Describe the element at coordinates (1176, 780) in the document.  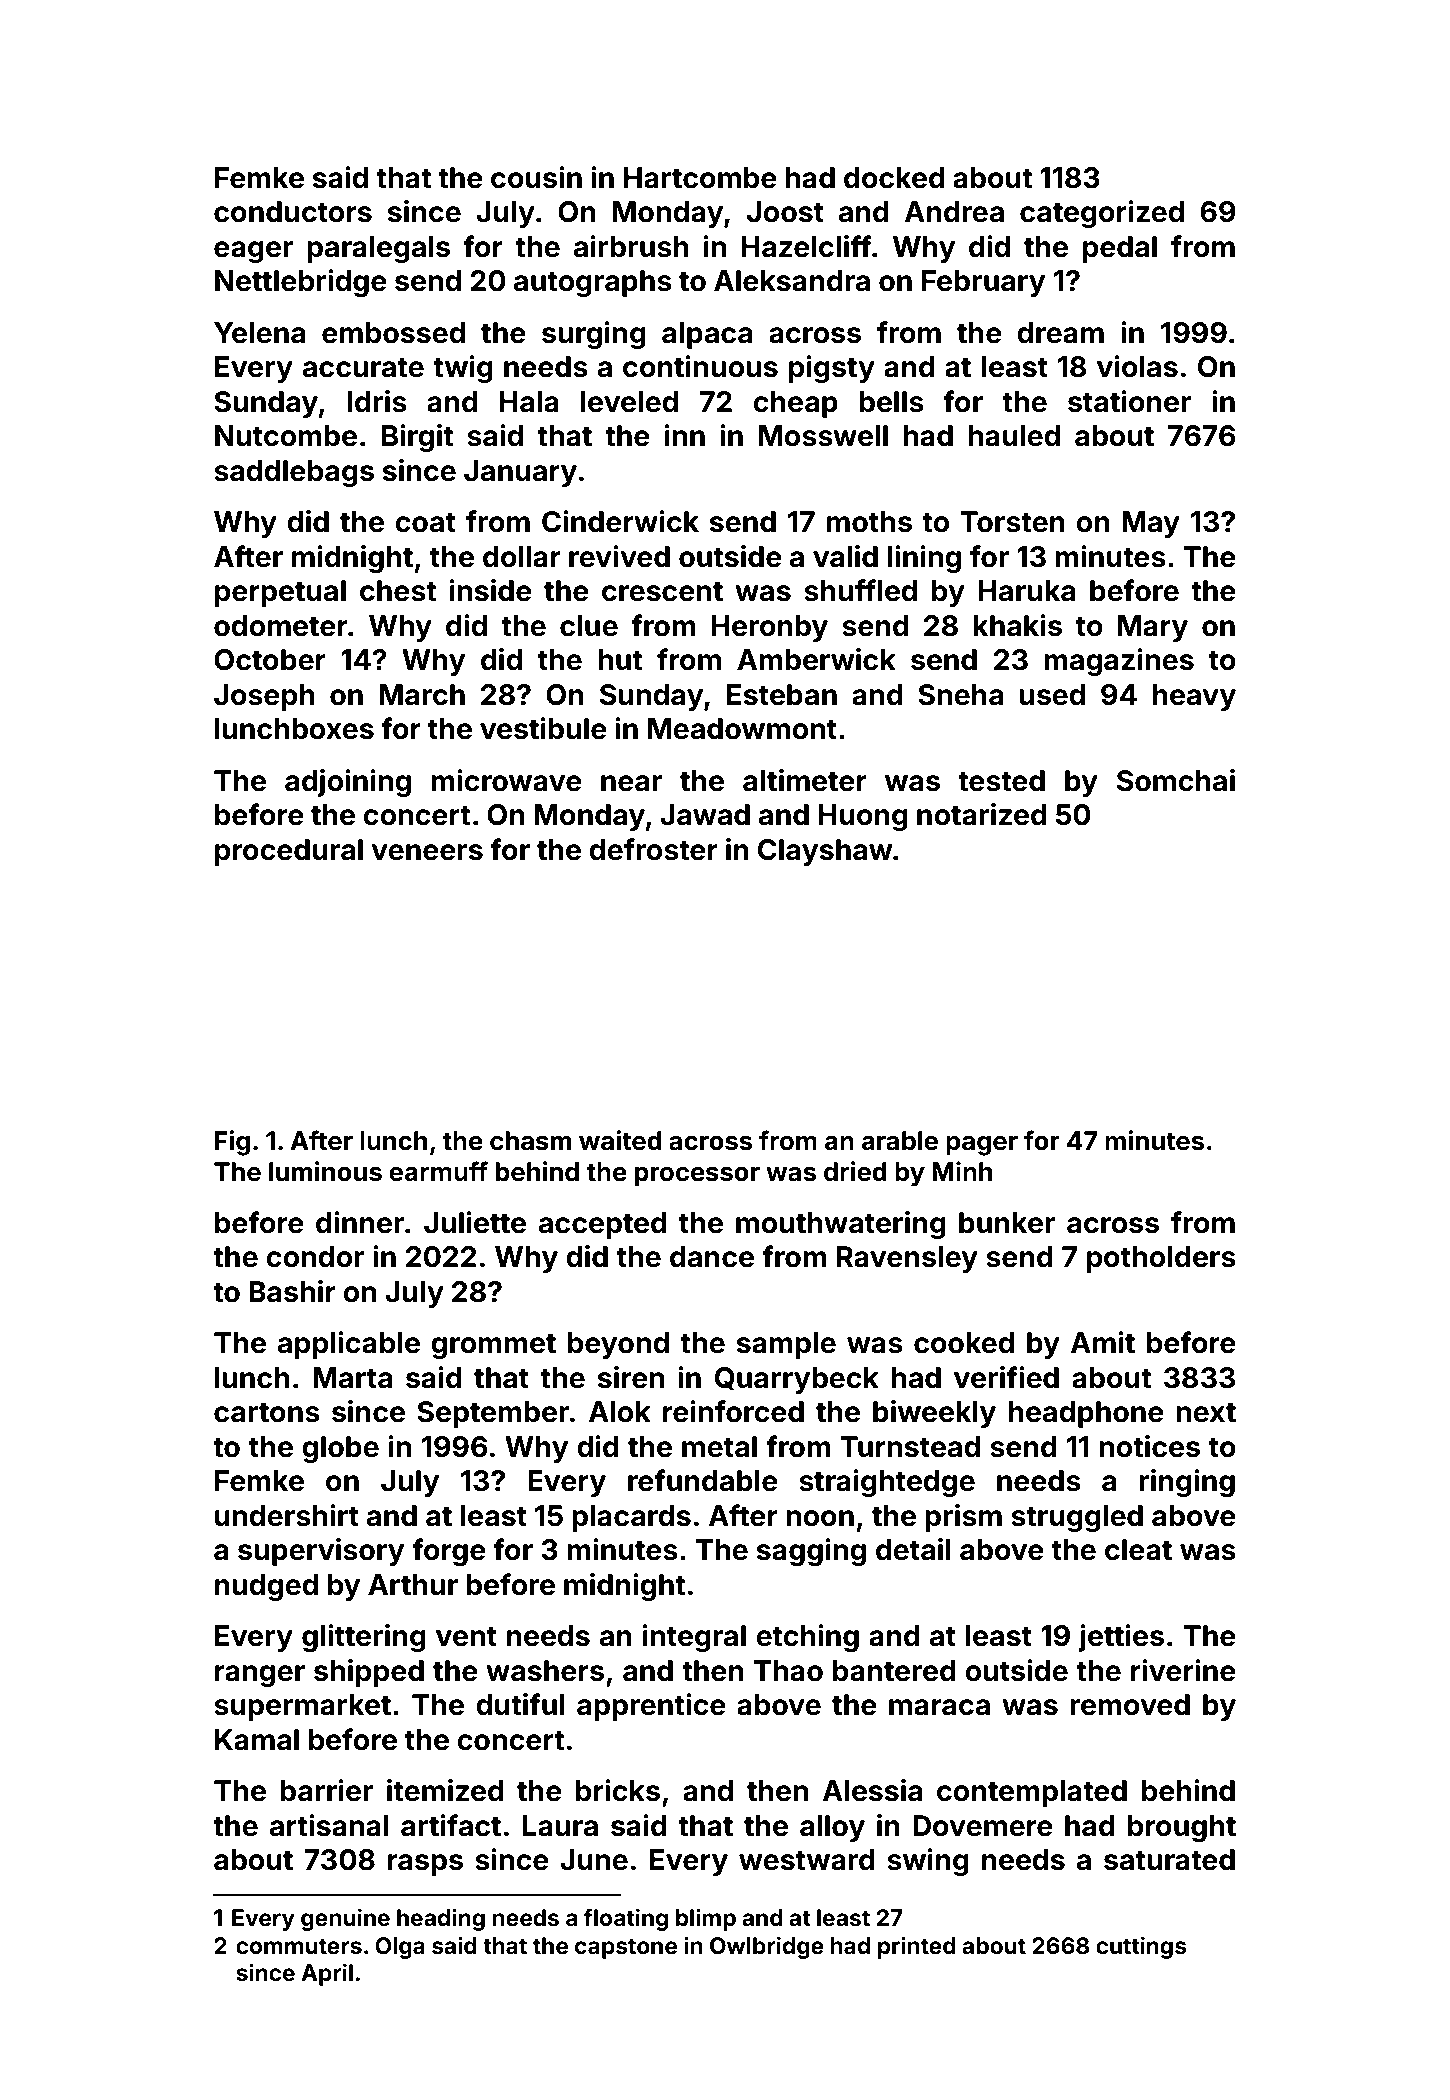
I see `Somchai` at that location.
